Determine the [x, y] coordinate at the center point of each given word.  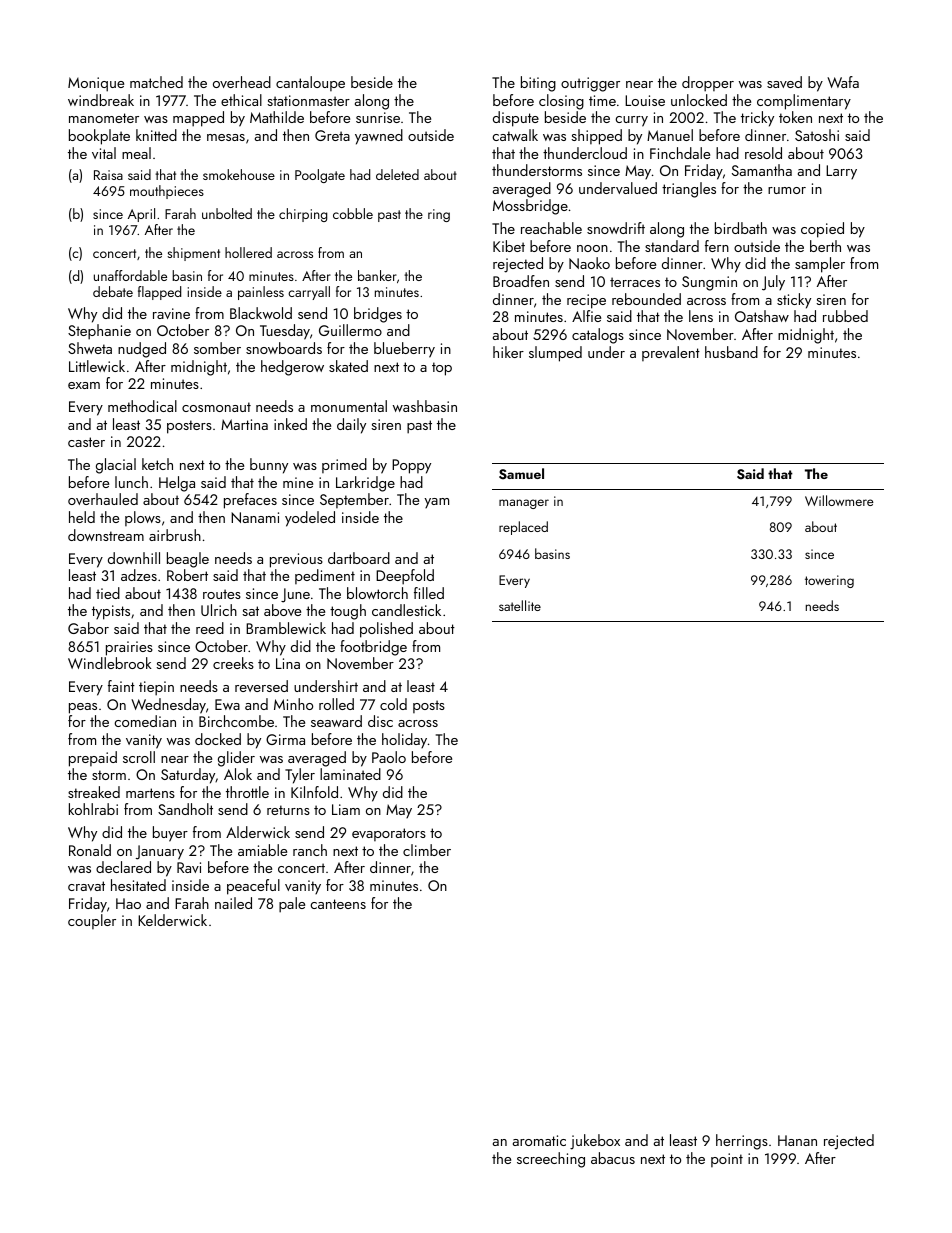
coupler [92, 921]
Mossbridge [530, 207]
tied [108, 593]
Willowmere [839, 500]
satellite [520, 605]
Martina [244, 424]
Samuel [521, 474]
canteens [338, 904]
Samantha [762, 170]
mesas [226, 137]
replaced [523, 528]
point [727, 1160]
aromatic [539, 1140]
